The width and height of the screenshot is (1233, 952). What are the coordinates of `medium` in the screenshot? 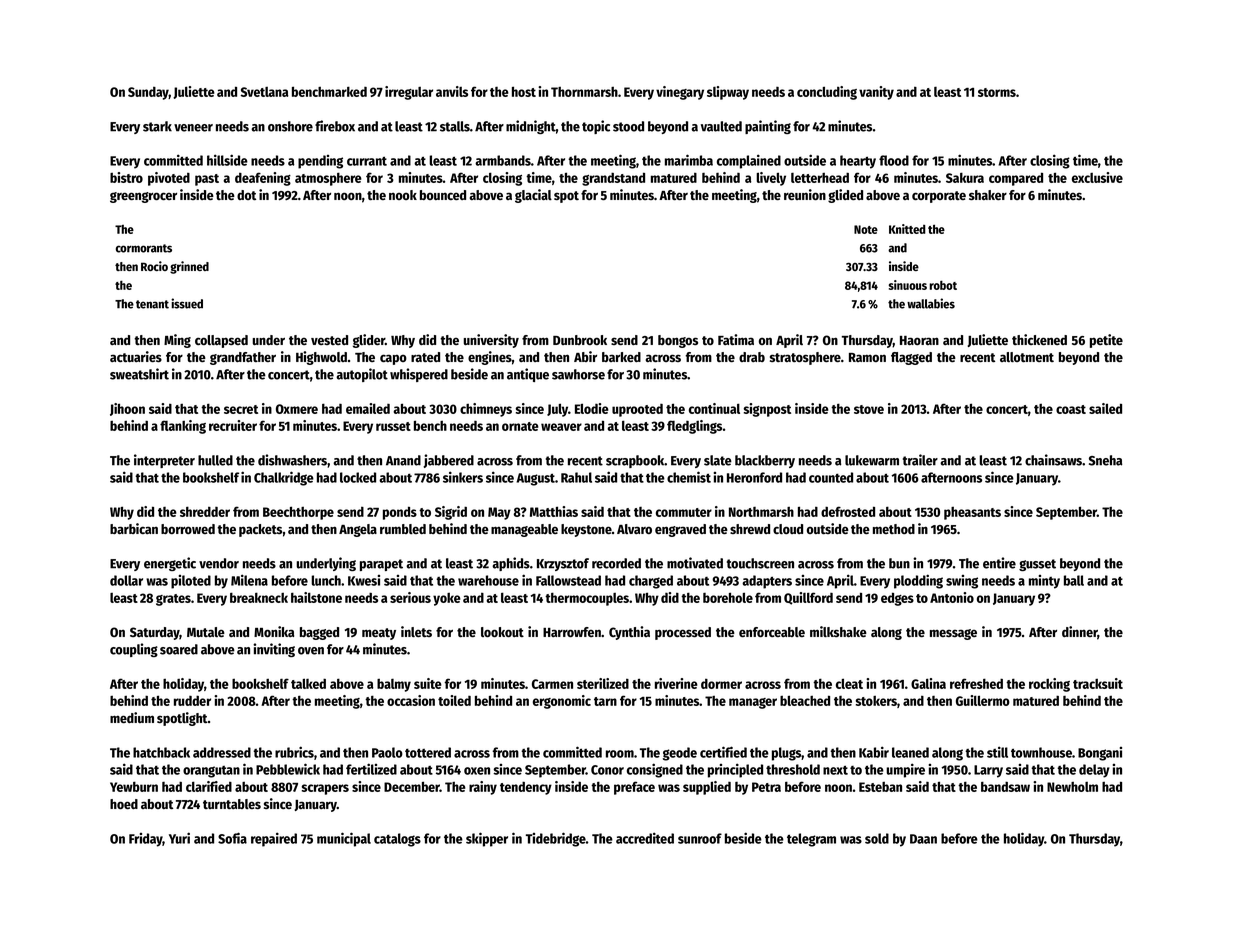 It's located at (132, 717).
